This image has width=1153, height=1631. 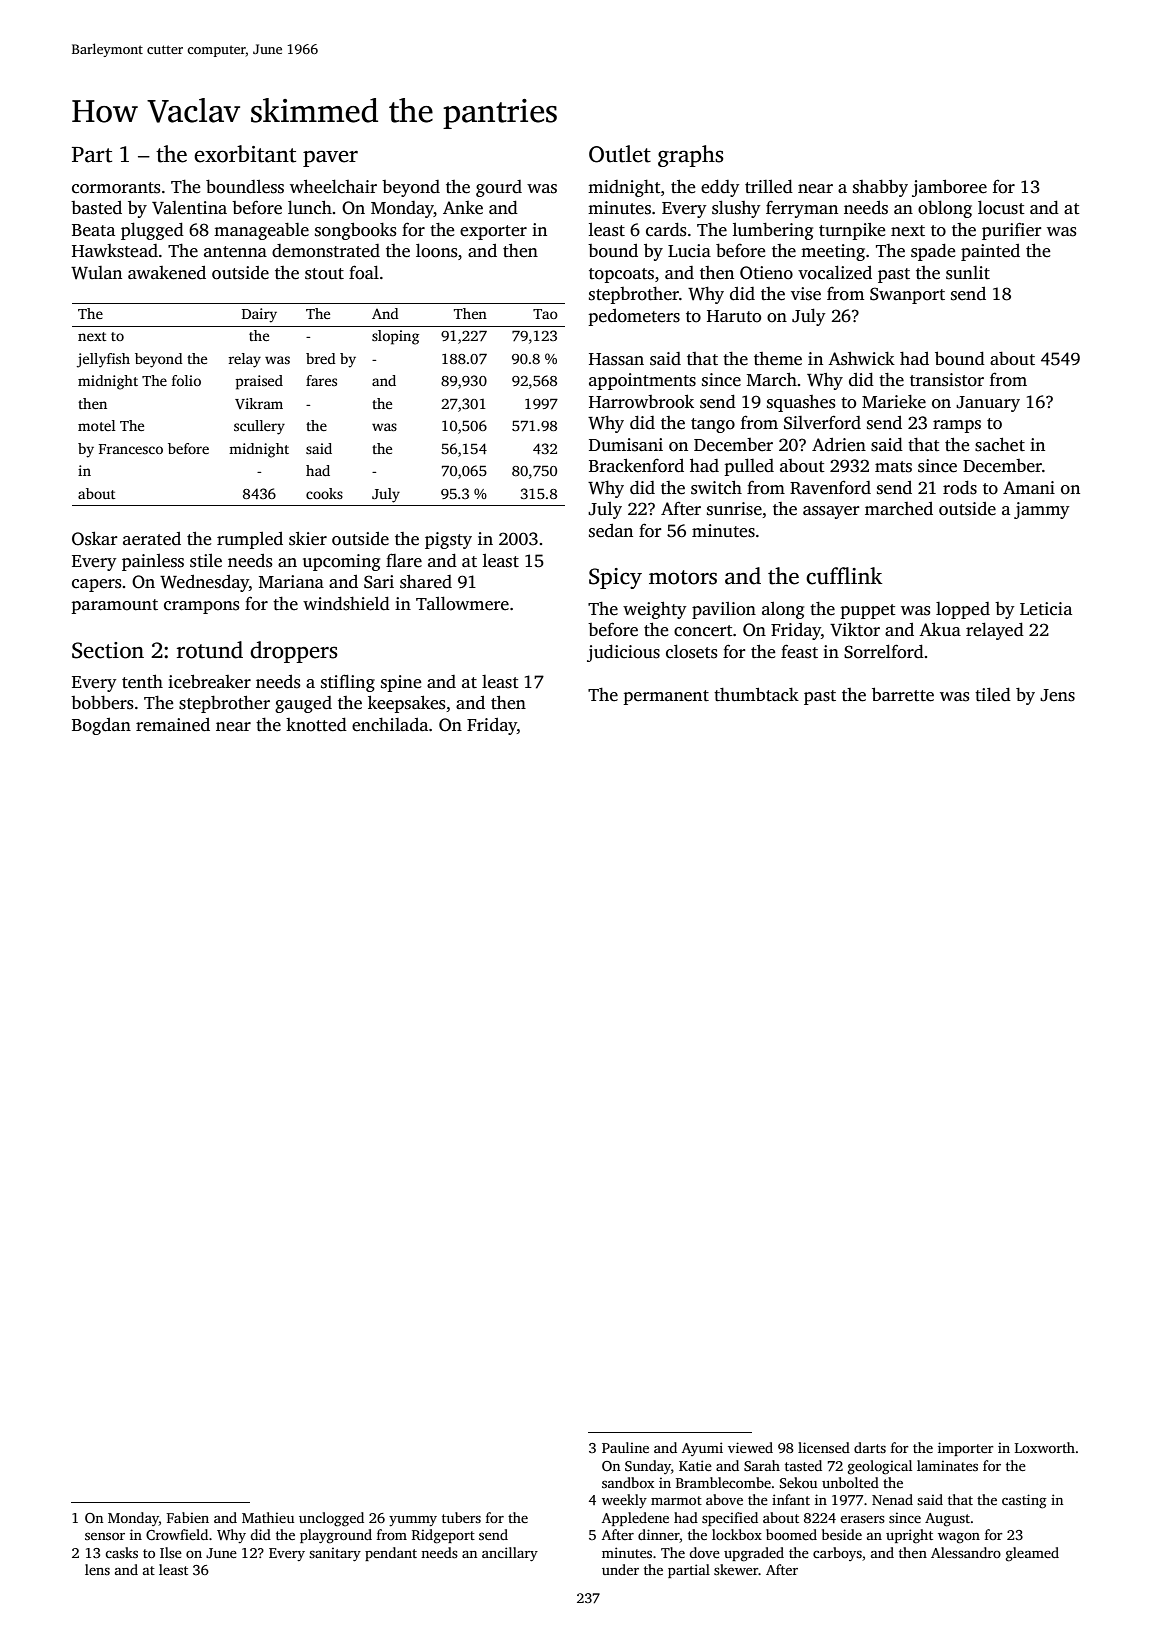 I want to click on Ridgeport, so click(x=443, y=1536).
